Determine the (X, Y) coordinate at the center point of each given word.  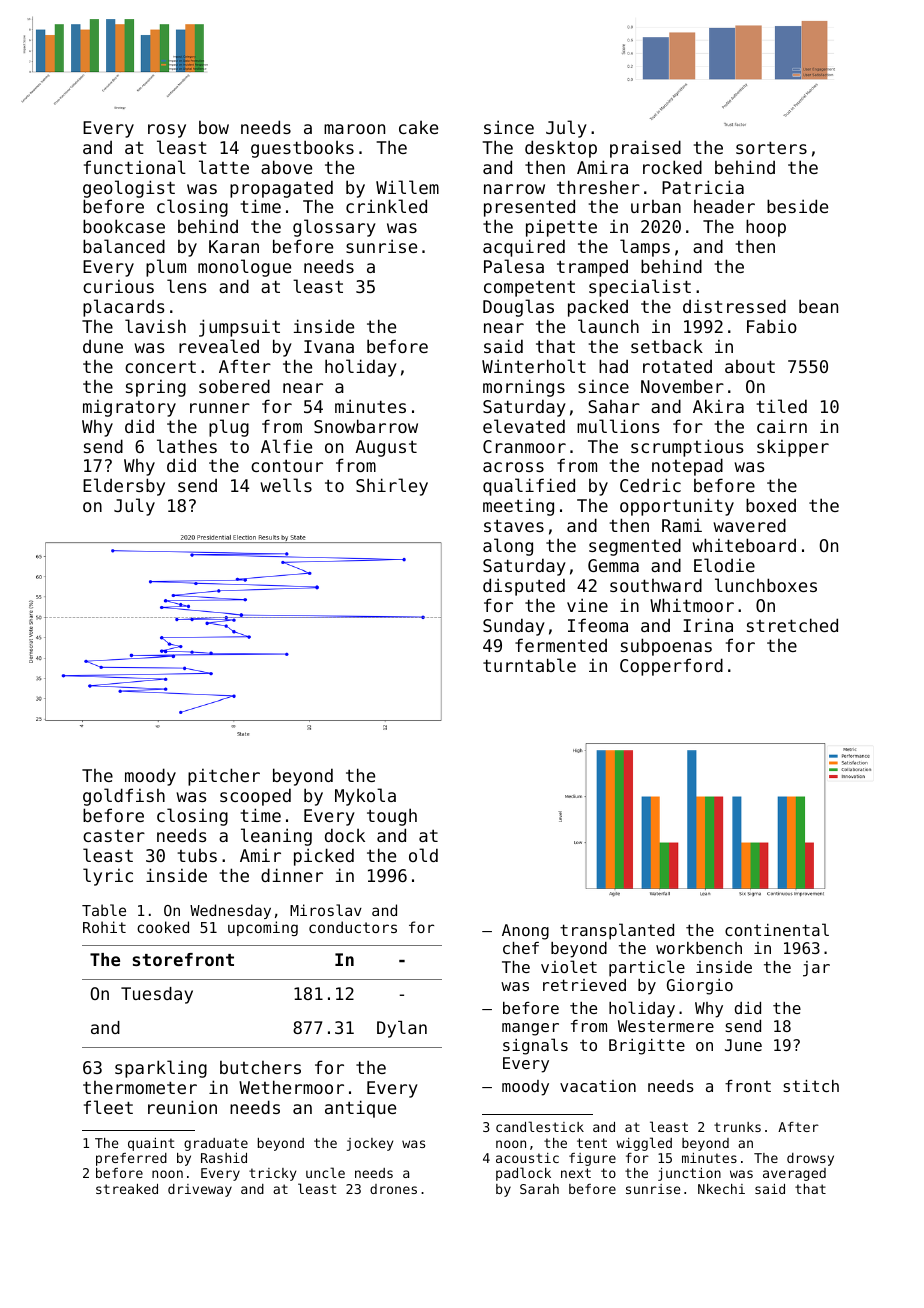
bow (214, 127)
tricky (272, 1174)
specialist (640, 288)
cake (418, 127)
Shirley (392, 487)
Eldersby (124, 487)
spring (156, 388)
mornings (524, 388)
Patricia (703, 187)
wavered (749, 525)
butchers (260, 1067)
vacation (598, 1086)
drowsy (810, 1159)
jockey (370, 1144)
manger (530, 1029)
